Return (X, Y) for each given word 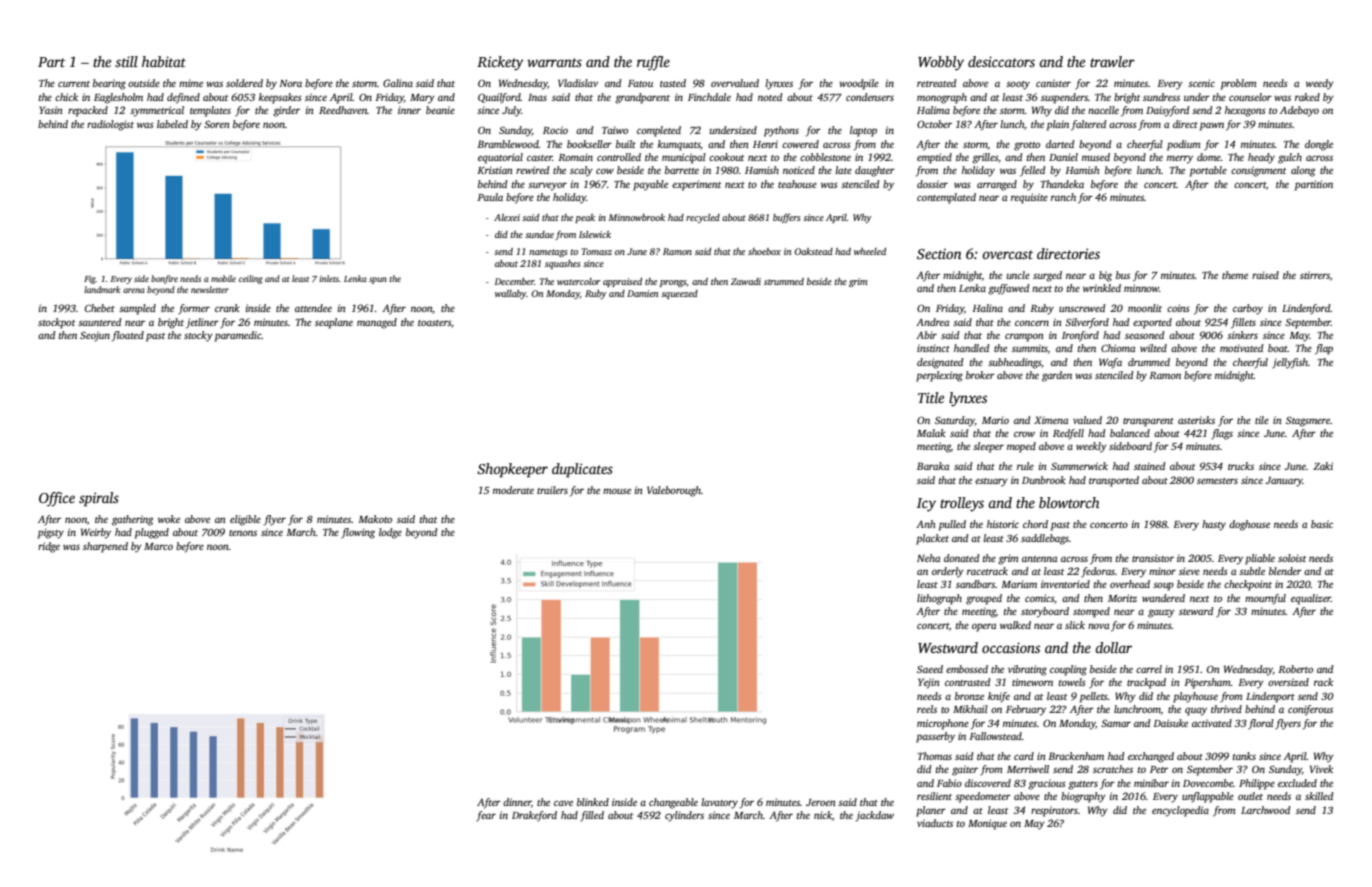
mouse (617, 491)
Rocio (555, 130)
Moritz (1122, 598)
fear (486, 816)
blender (1285, 571)
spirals (99, 499)
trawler (1112, 61)
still (126, 61)
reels (927, 709)
